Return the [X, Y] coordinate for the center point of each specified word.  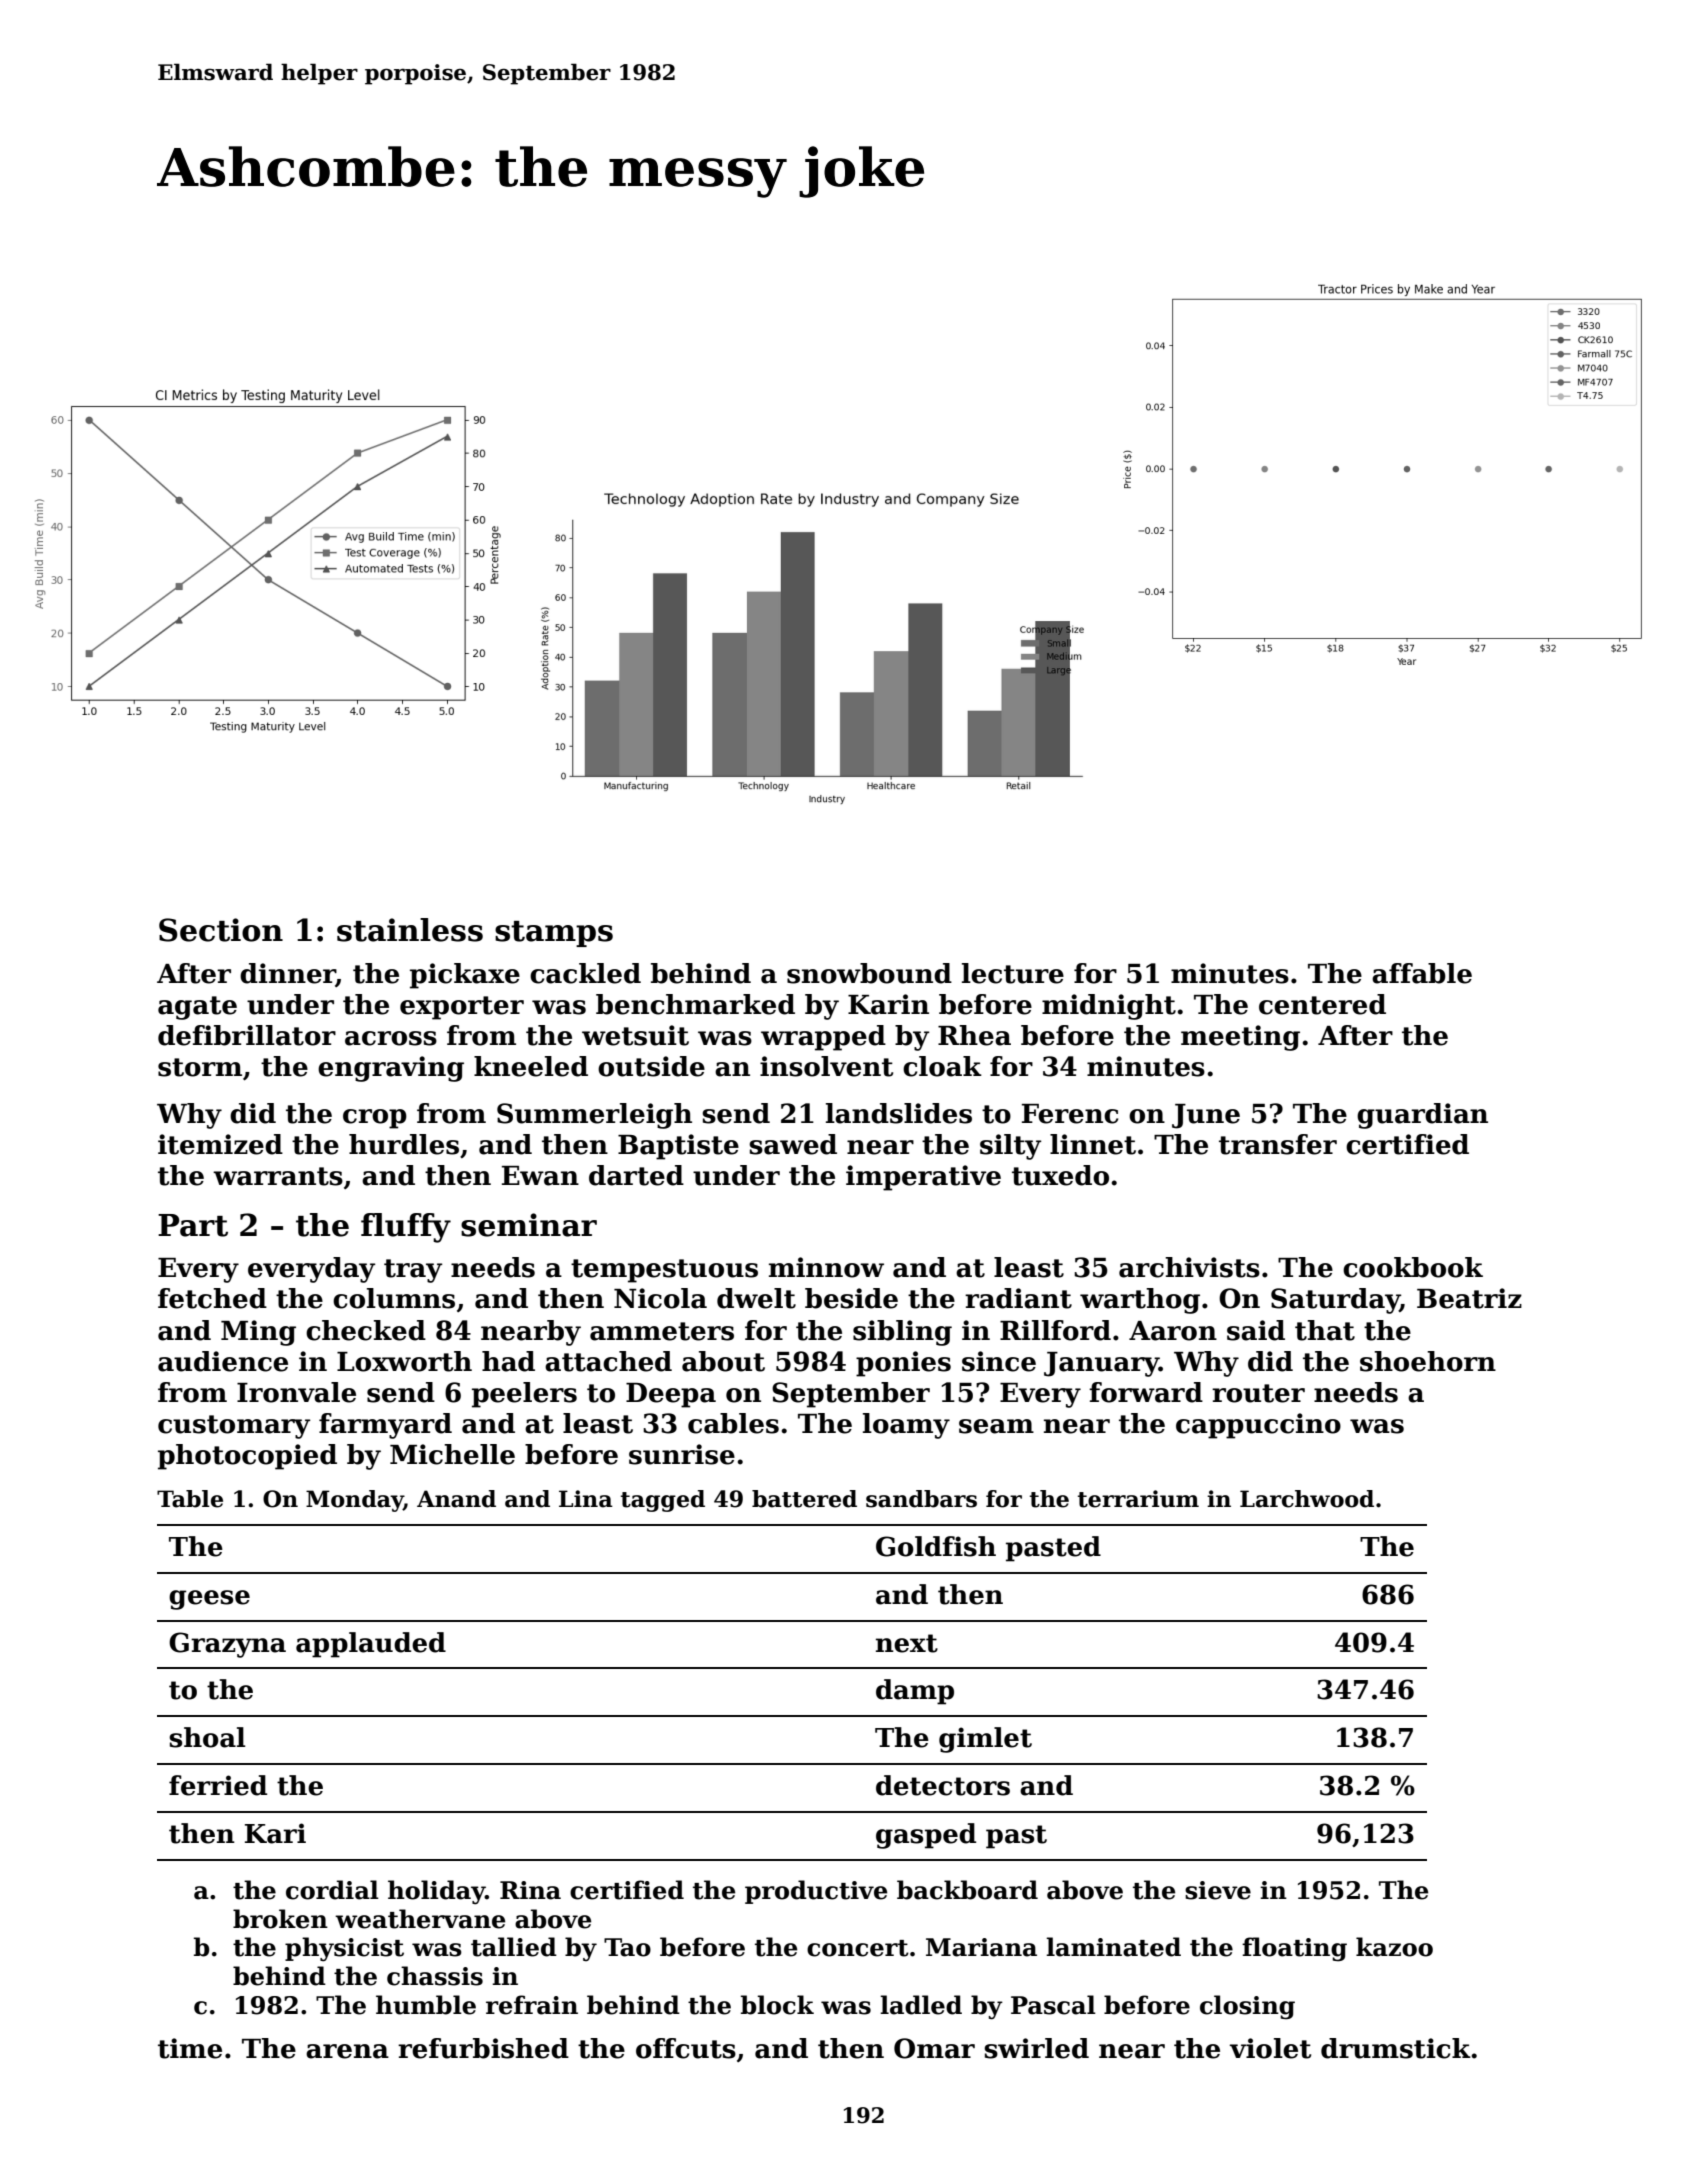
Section [221, 930]
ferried [218, 1785]
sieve [1218, 1890]
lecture [1013, 973]
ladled [921, 2005]
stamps [554, 934]
